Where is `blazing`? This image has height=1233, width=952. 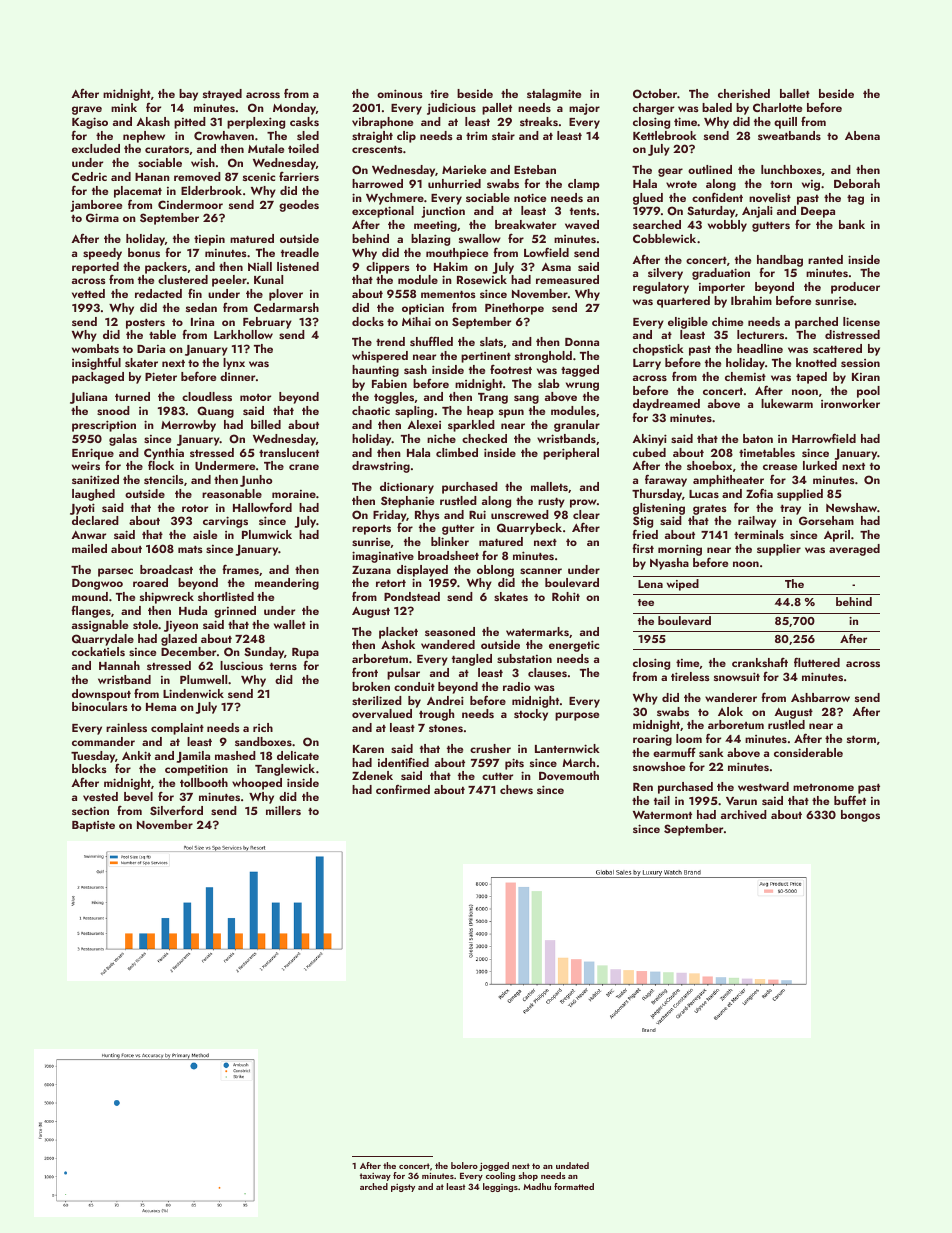
blazing is located at coordinates (430, 240).
